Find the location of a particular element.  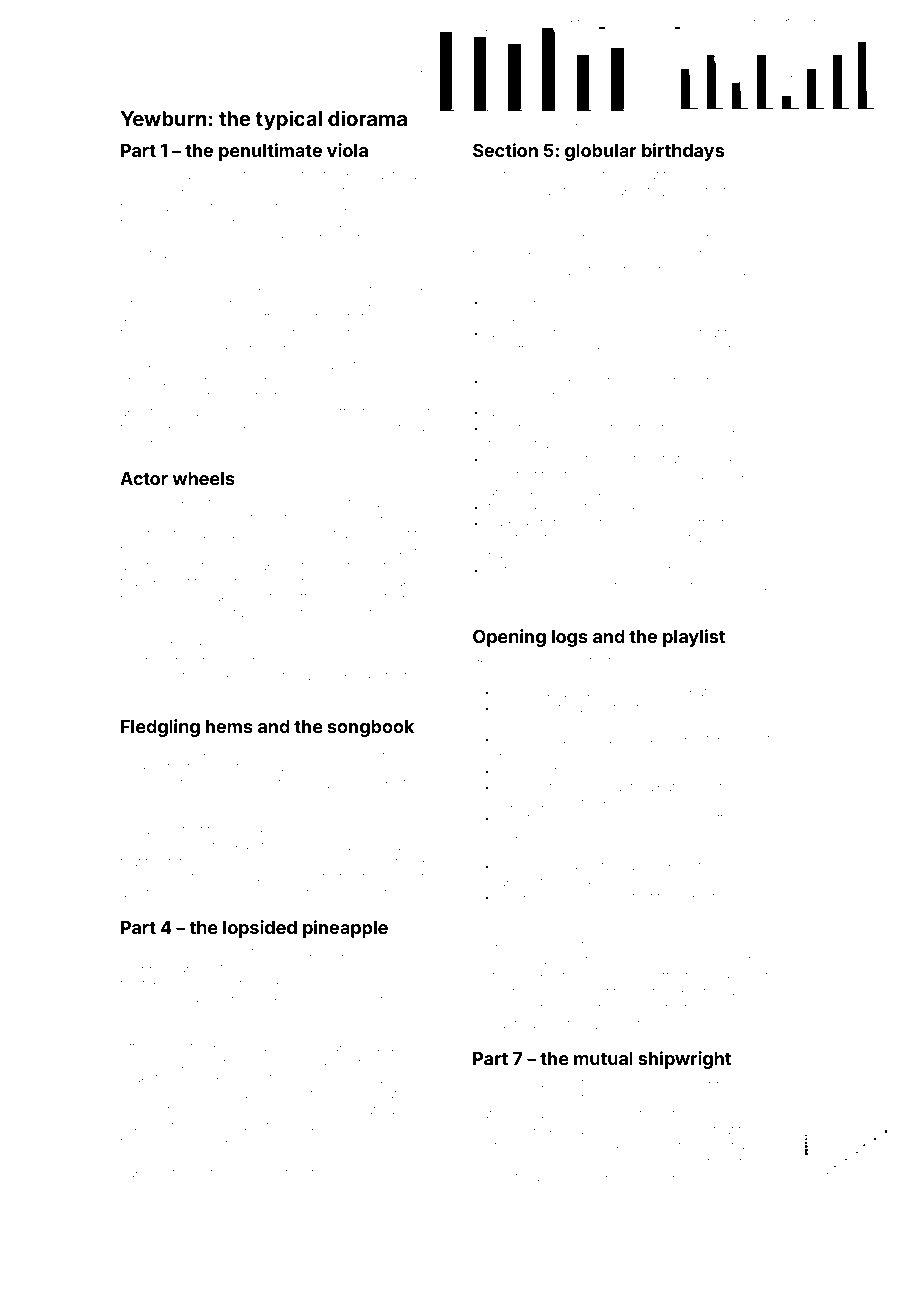

birthdays is located at coordinates (683, 152).
